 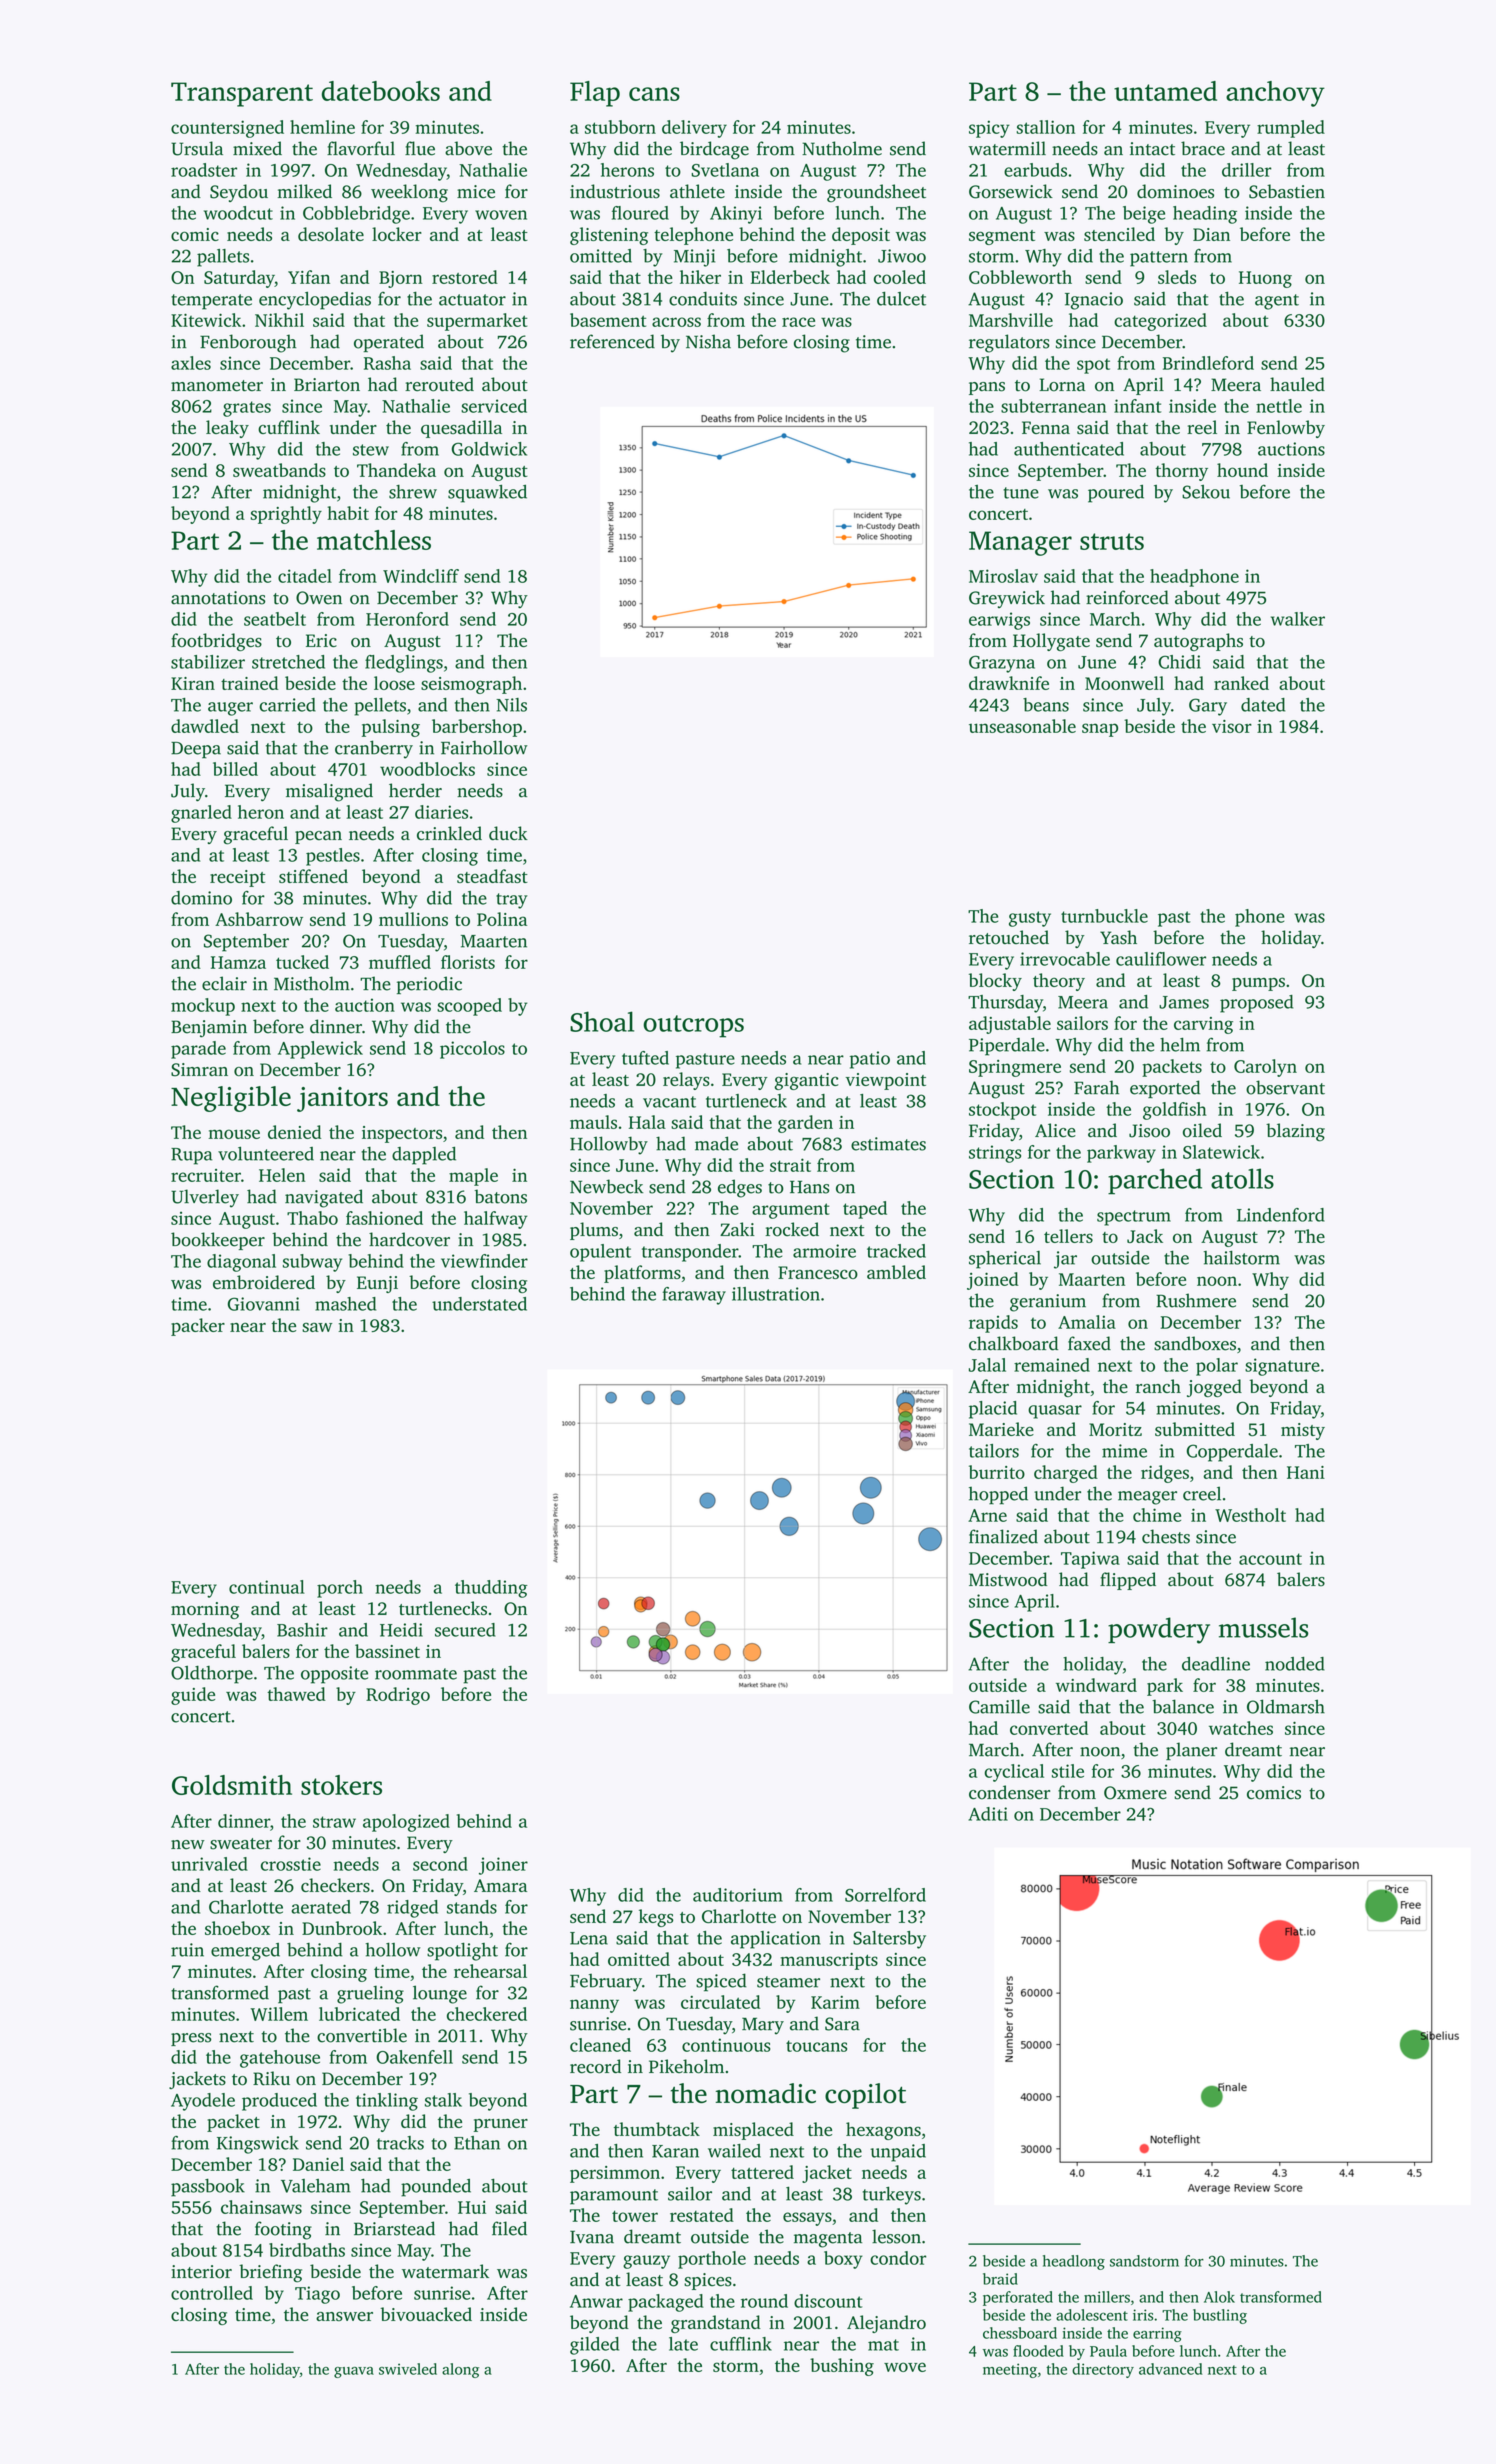 What do you see at coordinates (1291, 129) in the page?
I see `rumpled` at bounding box center [1291, 129].
